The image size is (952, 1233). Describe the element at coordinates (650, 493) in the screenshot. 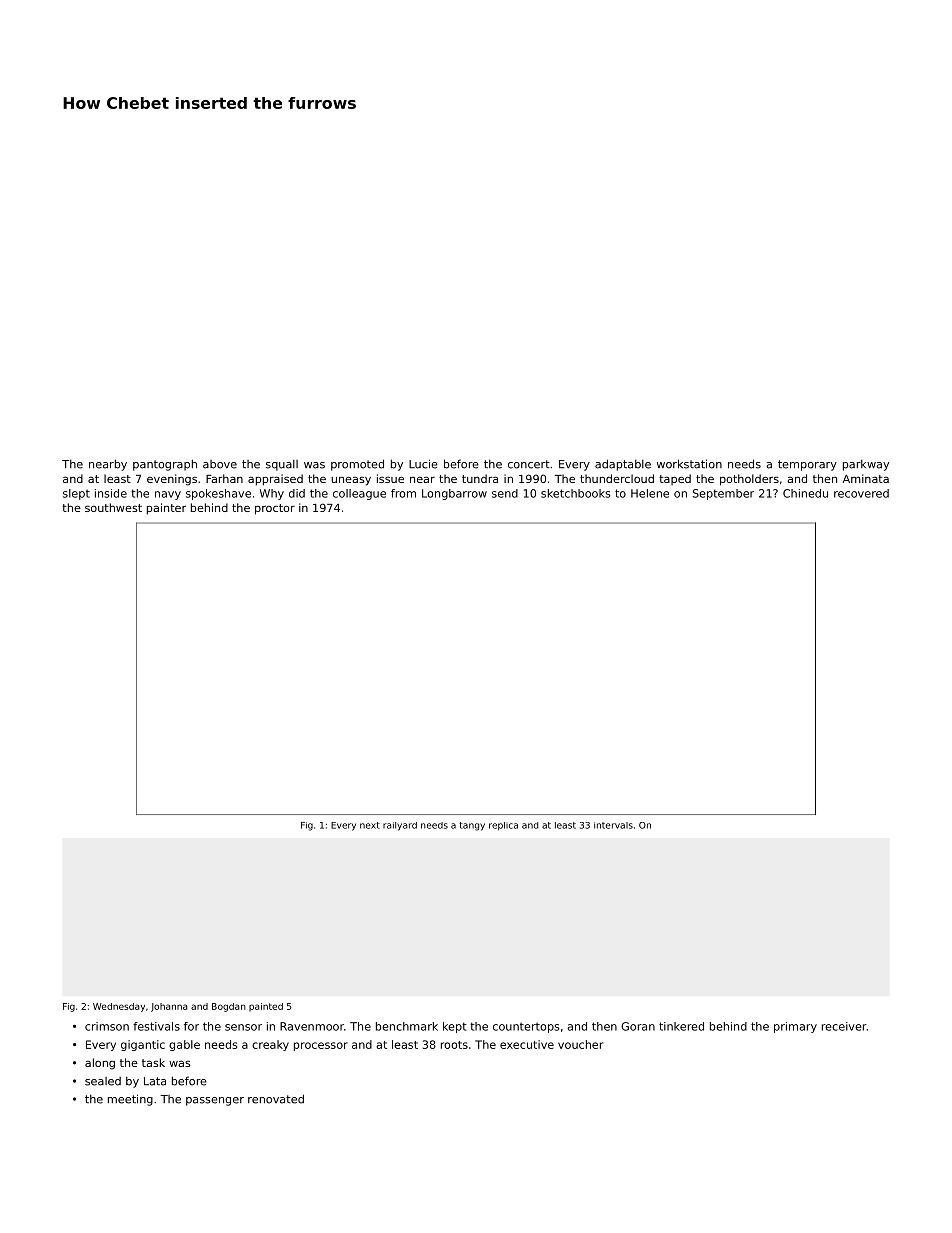

I see `Helene` at that location.
